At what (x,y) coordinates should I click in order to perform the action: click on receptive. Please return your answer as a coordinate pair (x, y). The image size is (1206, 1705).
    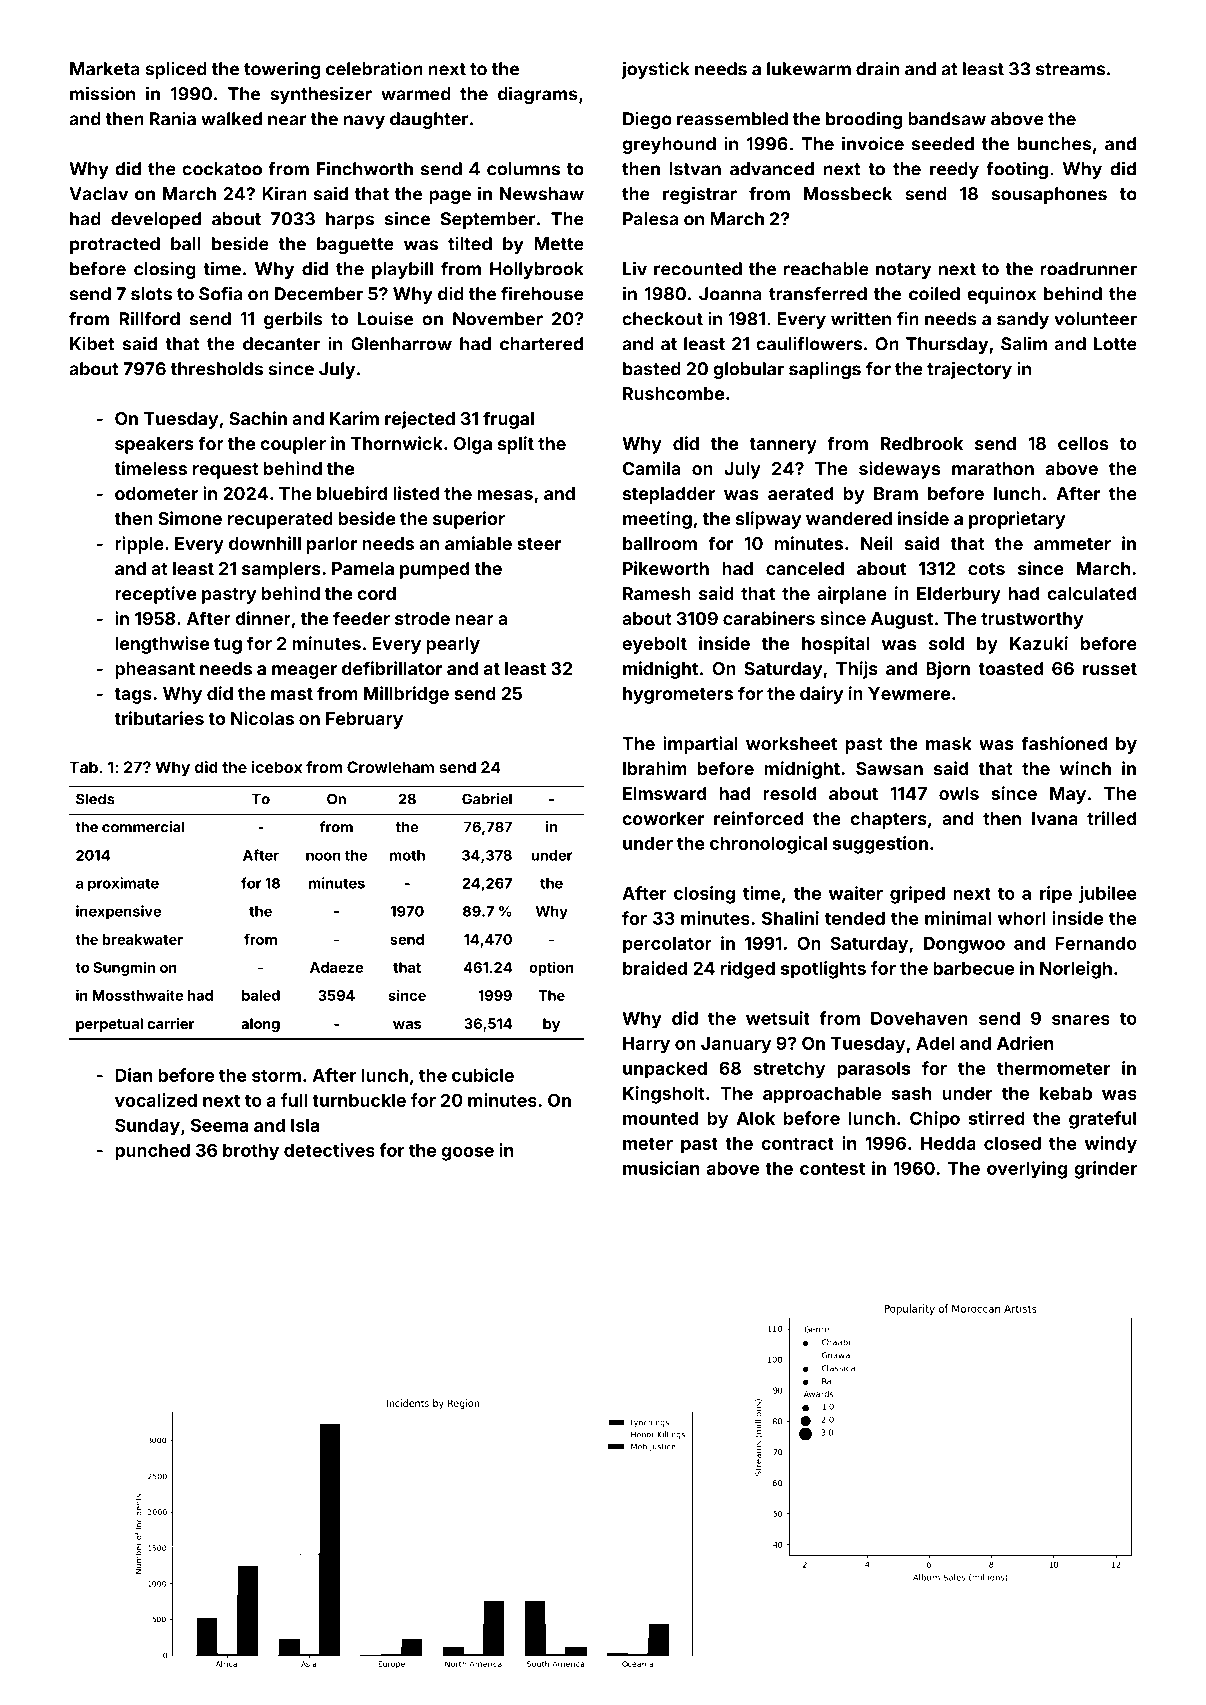
    Looking at the image, I should click on (155, 595).
